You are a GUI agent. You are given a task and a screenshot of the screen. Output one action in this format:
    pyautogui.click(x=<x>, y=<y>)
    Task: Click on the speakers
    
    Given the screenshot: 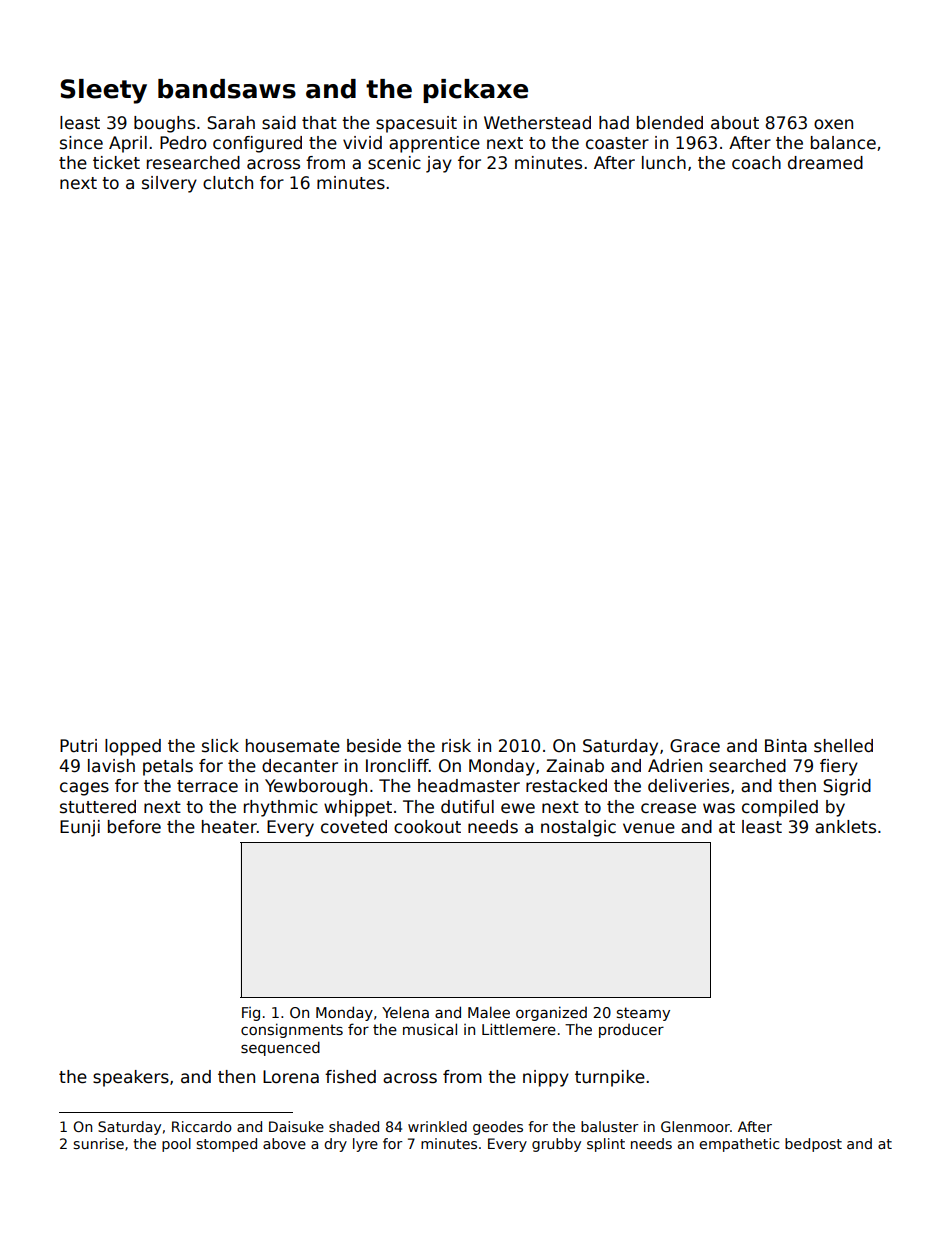 What is the action you would take?
    pyautogui.click(x=131, y=1078)
